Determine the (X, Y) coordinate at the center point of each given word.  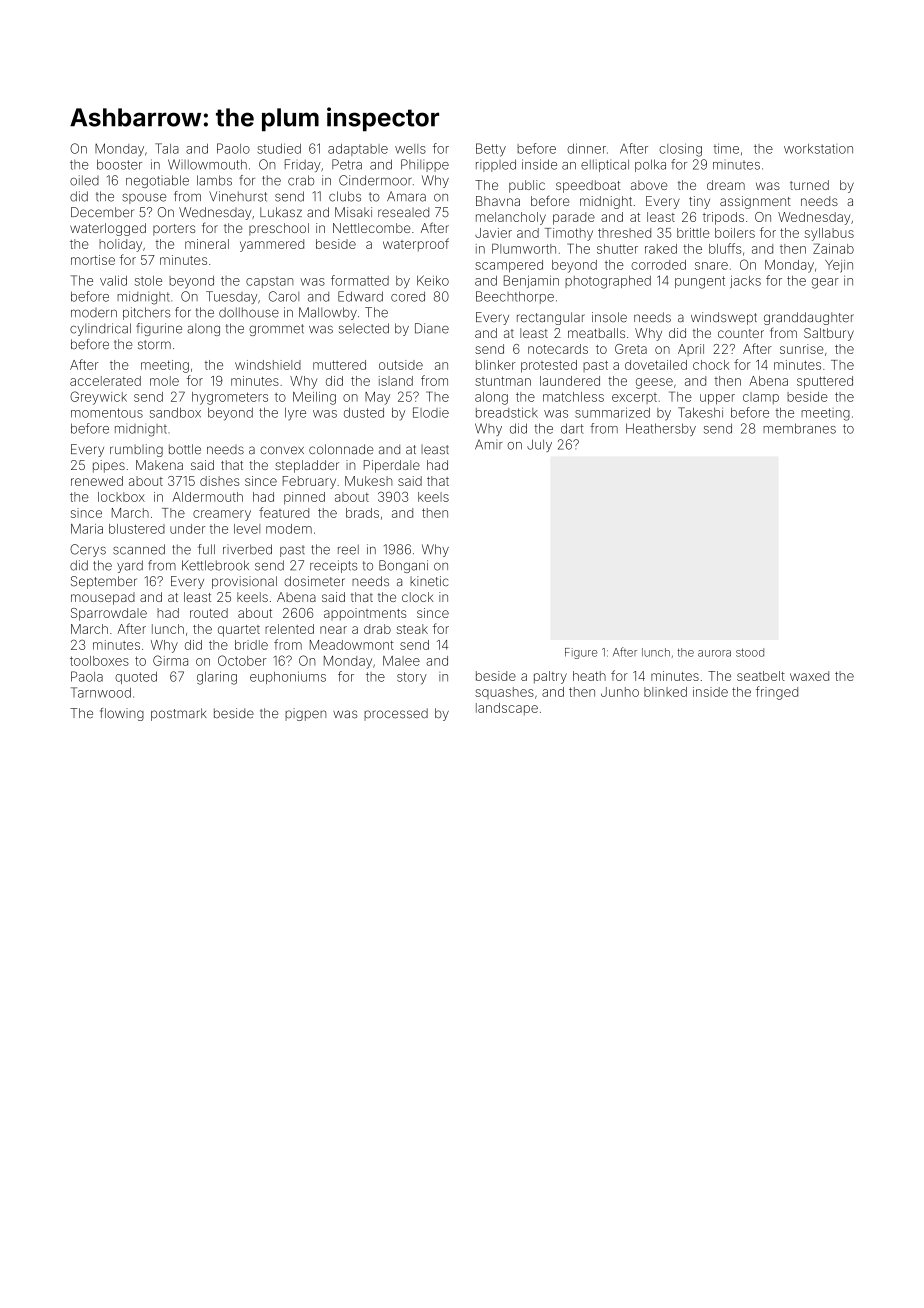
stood (750, 652)
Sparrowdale (109, 614)
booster (119, 164)
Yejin (839, 266)
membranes (799, 428)
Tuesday (231, 297)
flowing (122, 714)
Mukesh (368, 481)
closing (680, 150)
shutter (617, 249)
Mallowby (328, 313)
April (691, 350)
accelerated (105, 381)
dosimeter (314, 581)
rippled (496, 165)
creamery (222, 515)
